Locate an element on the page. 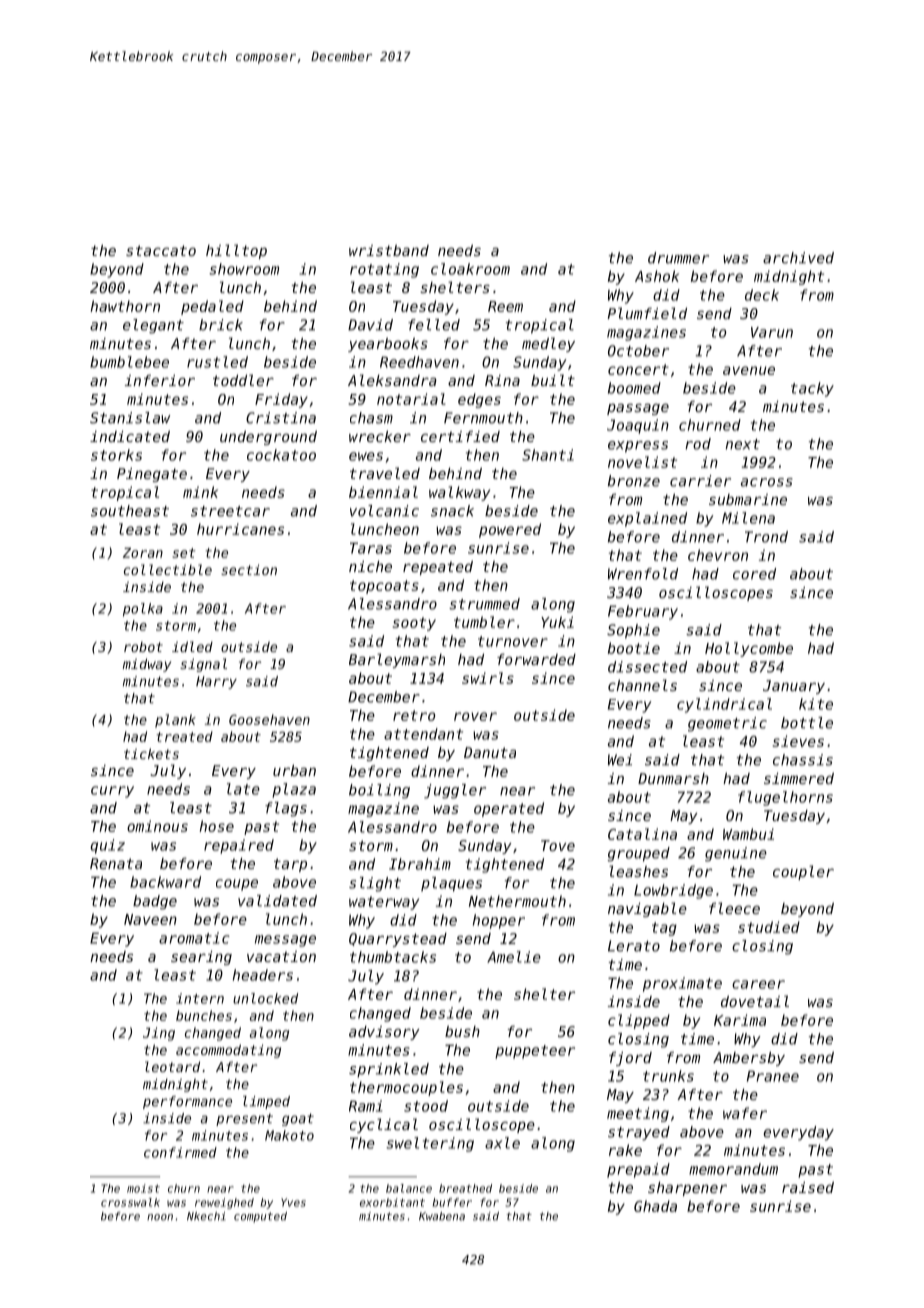 This page has width=924, height=1308. Wambui is located at coordinates (748, 834).
